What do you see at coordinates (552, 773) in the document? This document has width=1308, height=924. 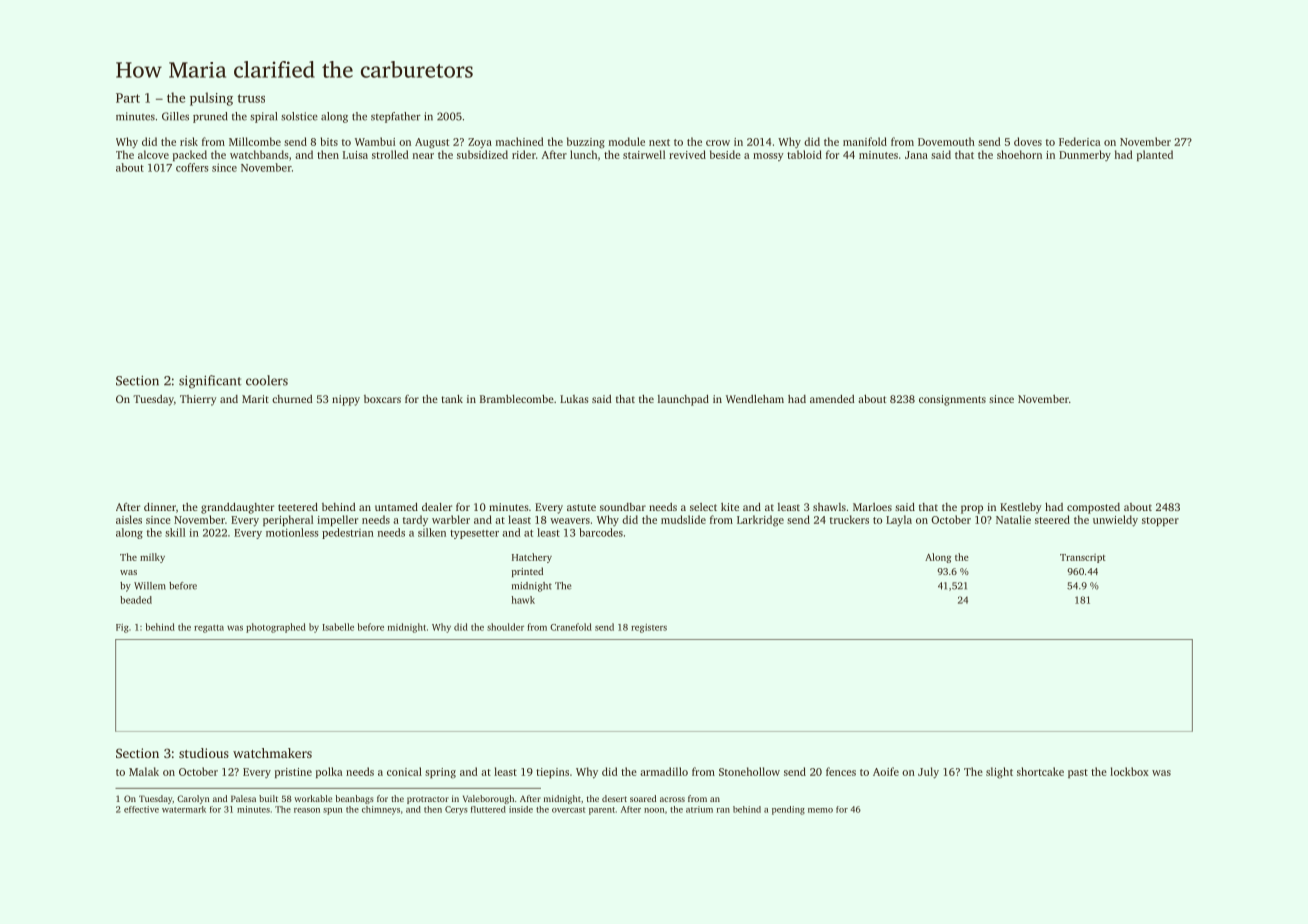 I see `tiepins` at bounding box center [552, 773].
